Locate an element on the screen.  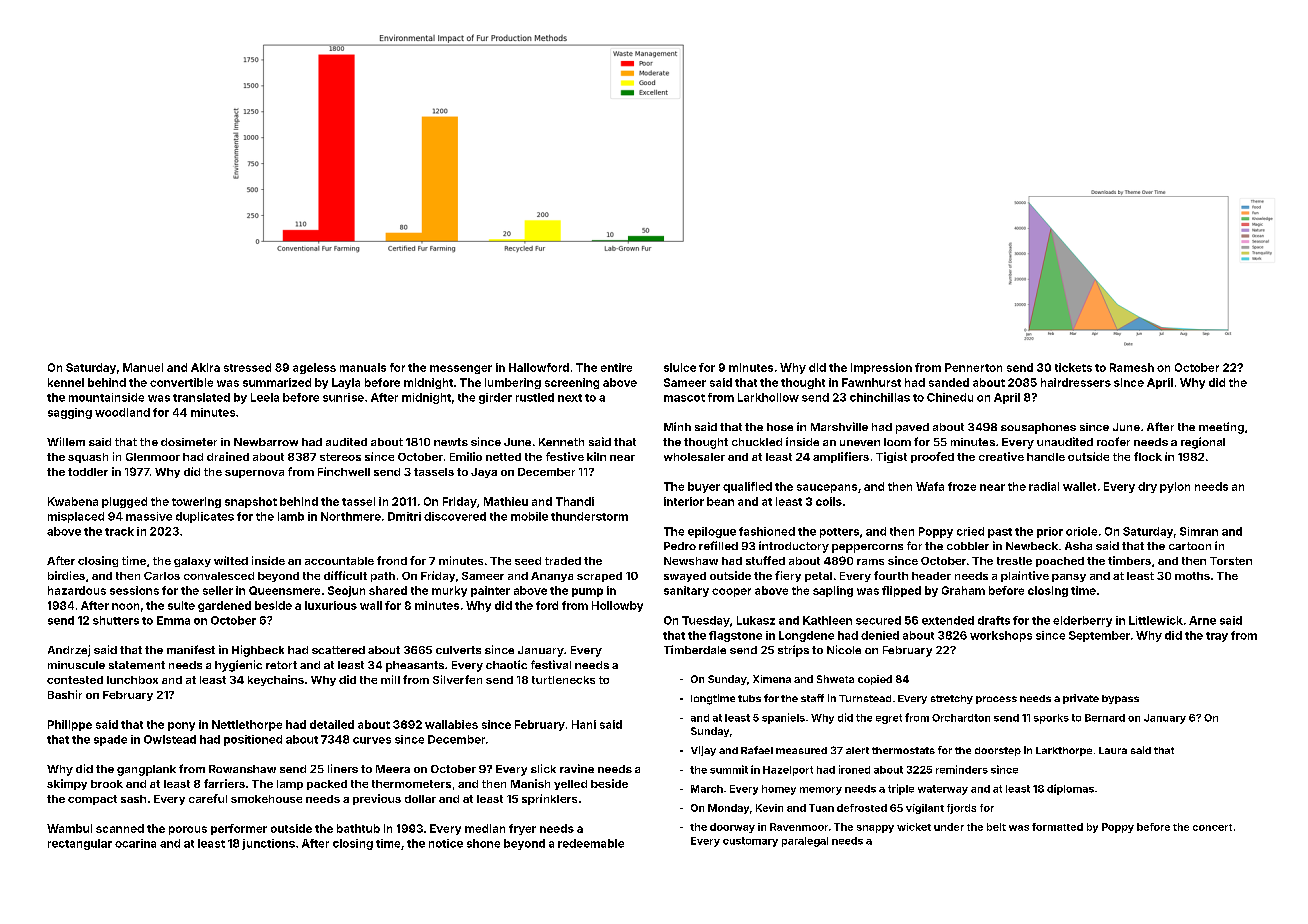
sunrise is located at coordinates (343, 397).
